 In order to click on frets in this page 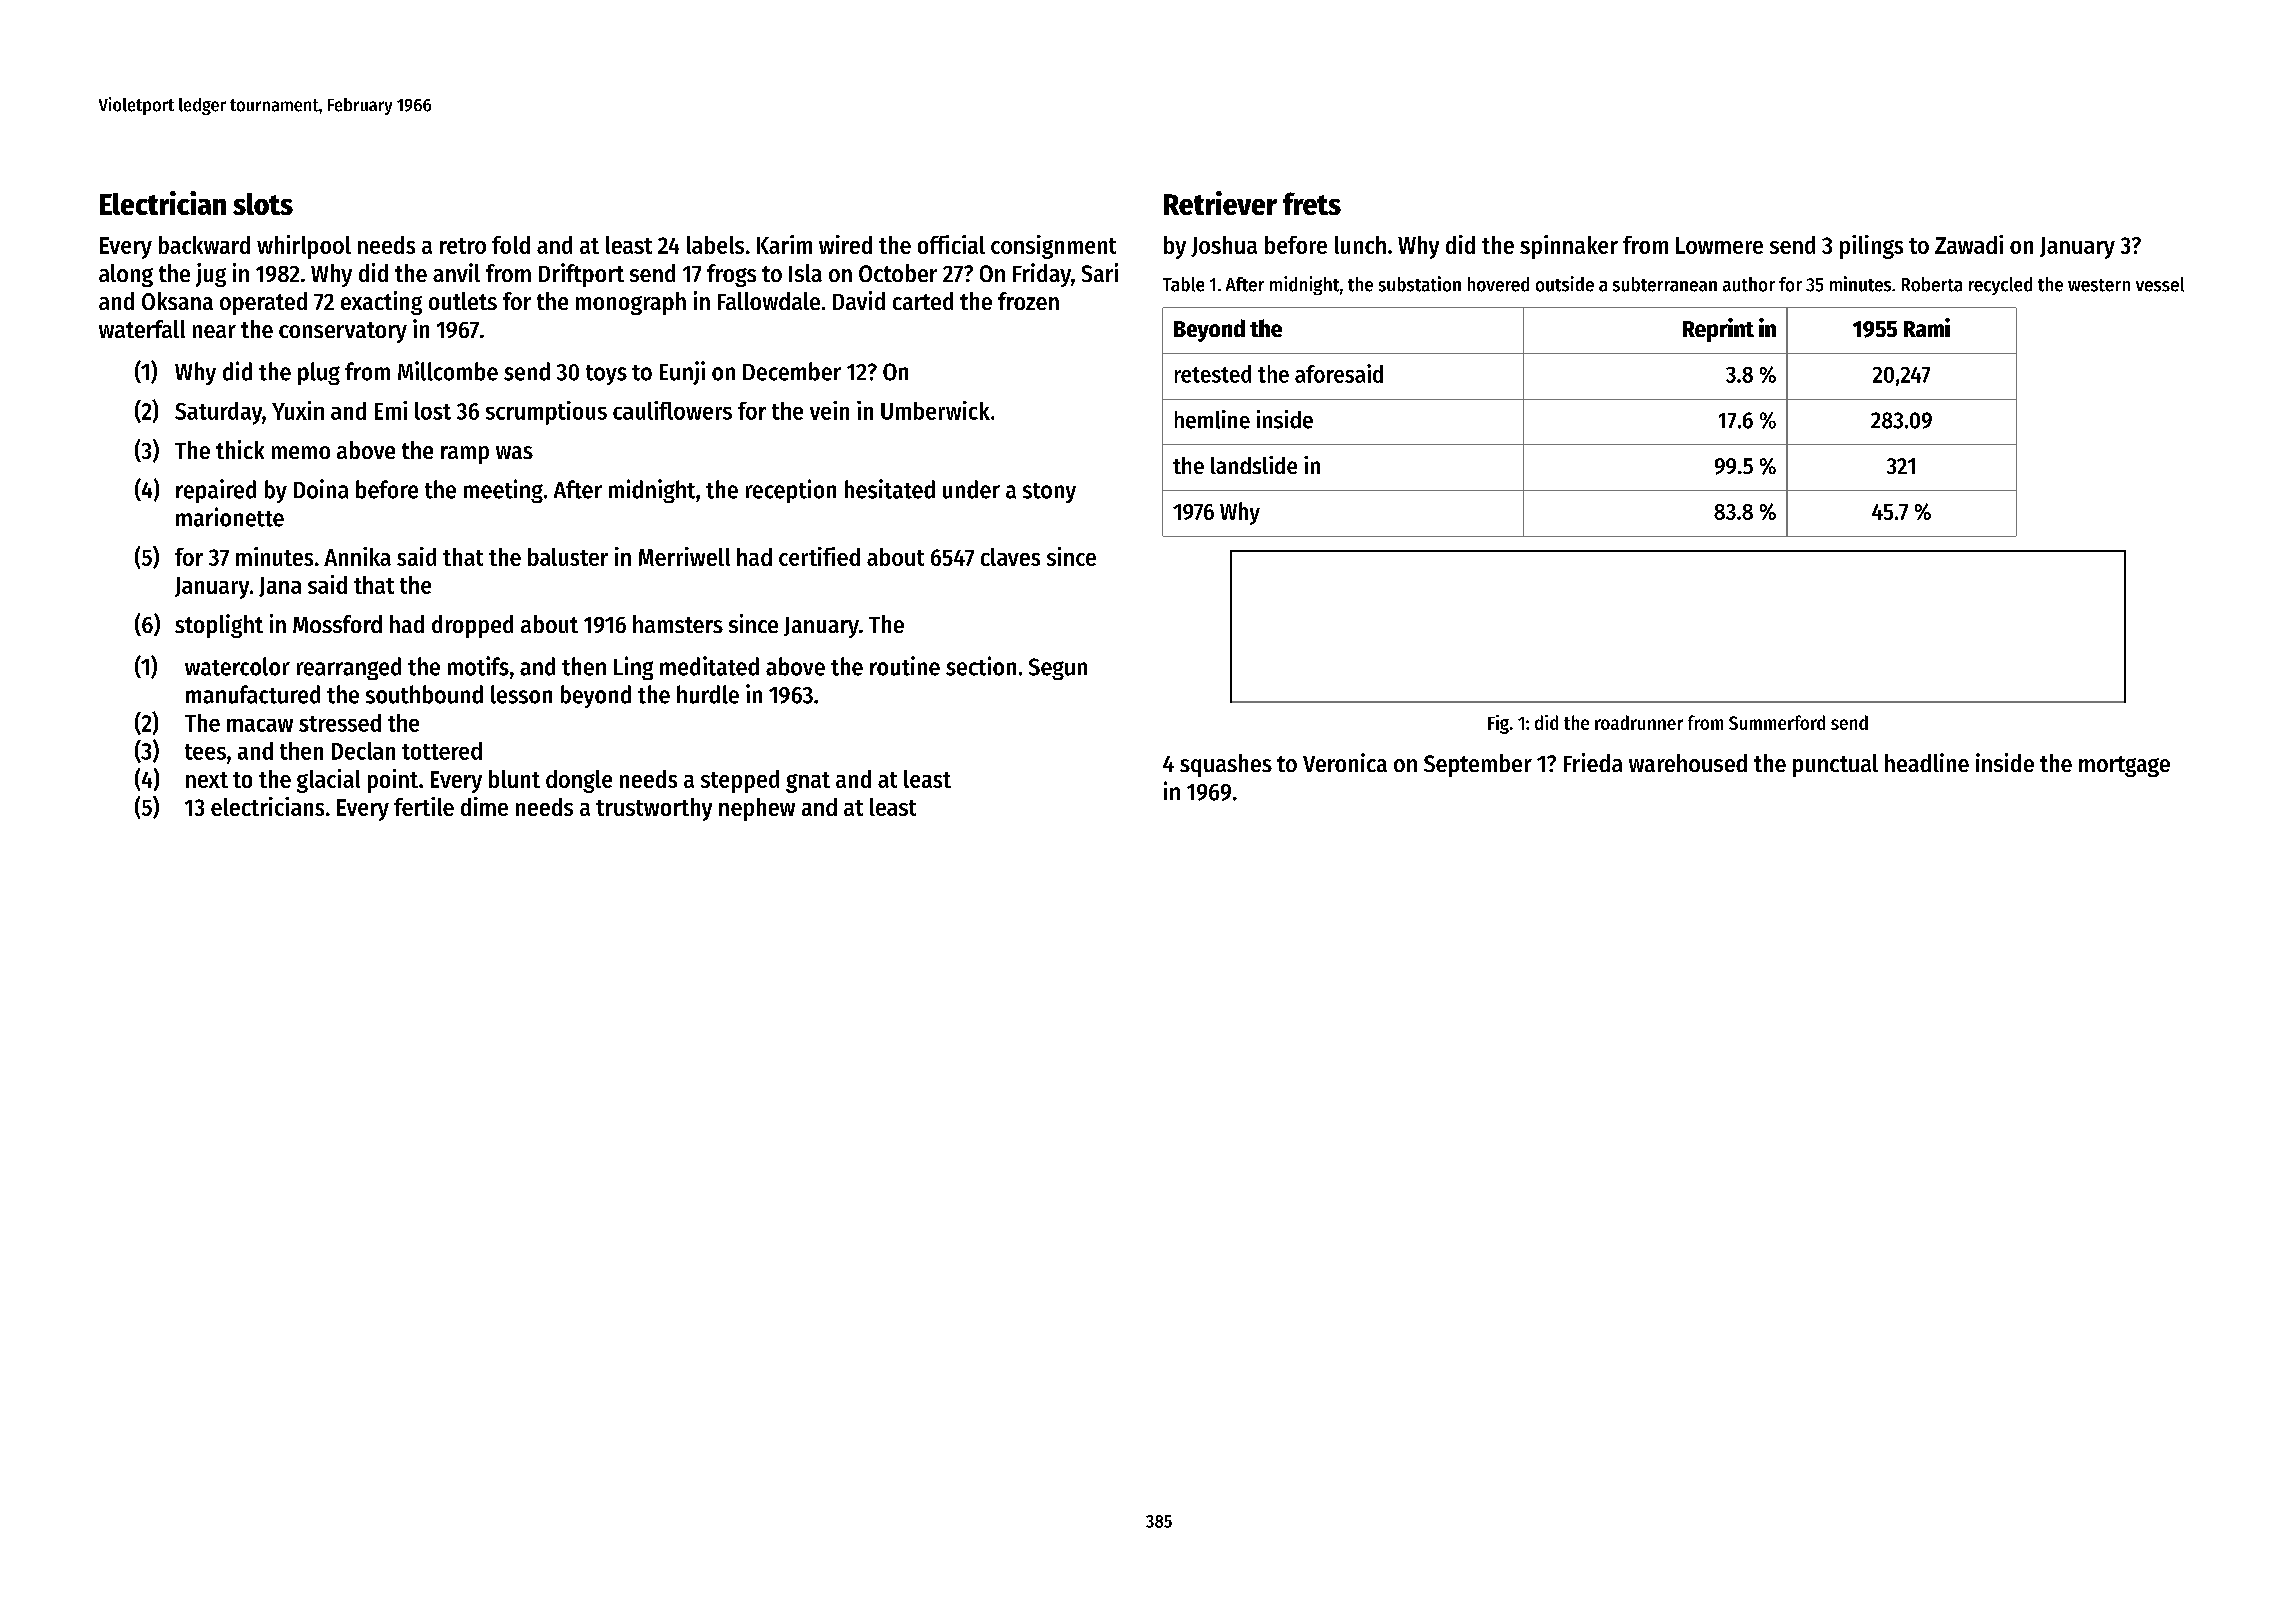, I will do `click(1312, 203)`.
